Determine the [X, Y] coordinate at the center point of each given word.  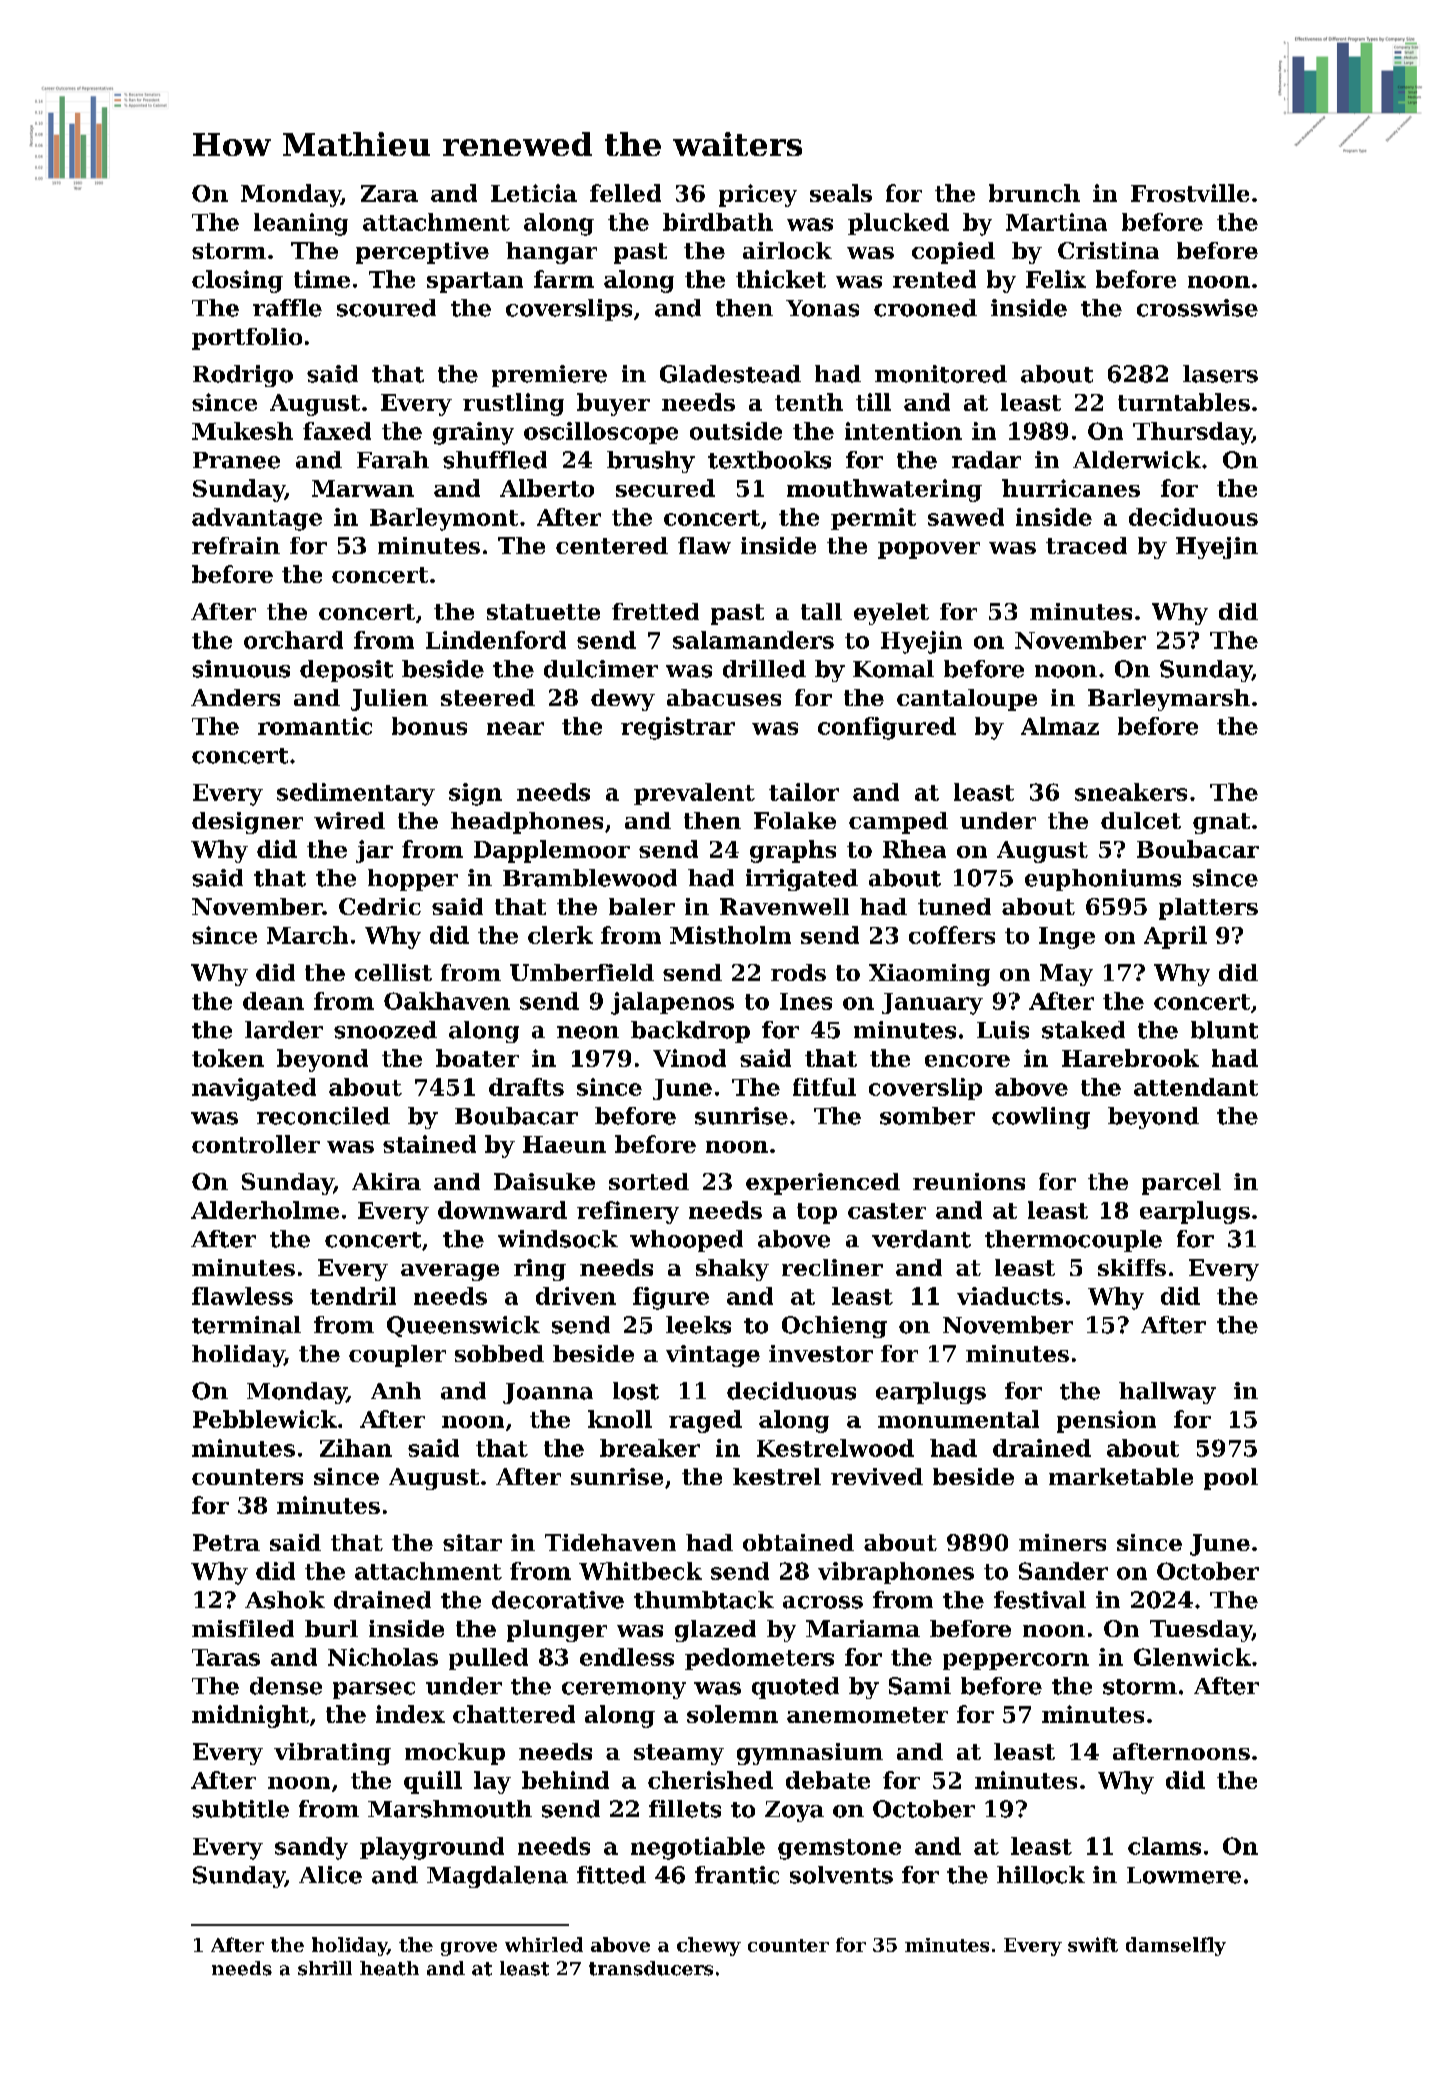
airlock [787, 250]
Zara [389, 193]
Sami [920, 1686]
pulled [488, 1659]
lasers [1220, 374]
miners [1062, 1542]
